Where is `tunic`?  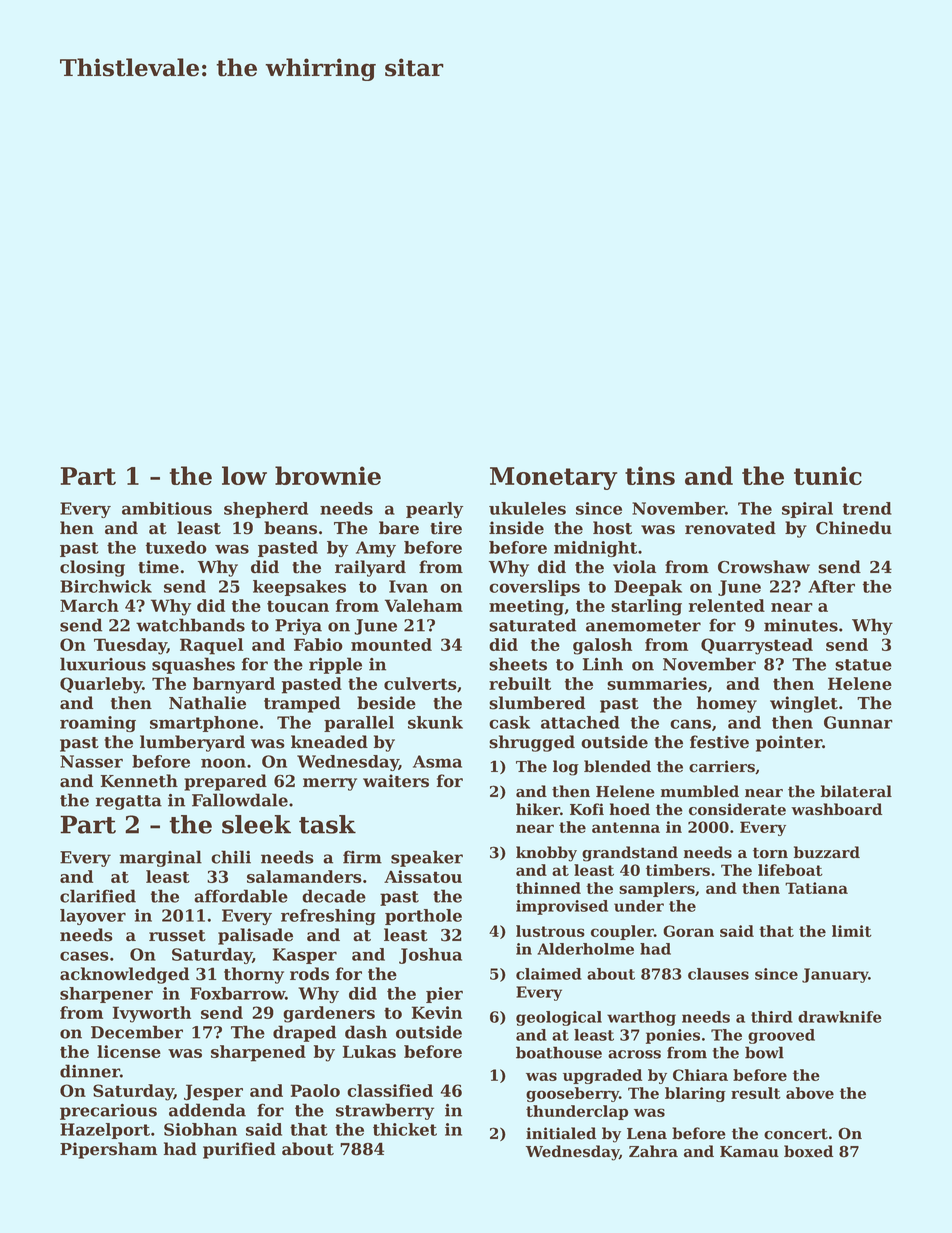
tunic is located at coordinates (828, 475).
